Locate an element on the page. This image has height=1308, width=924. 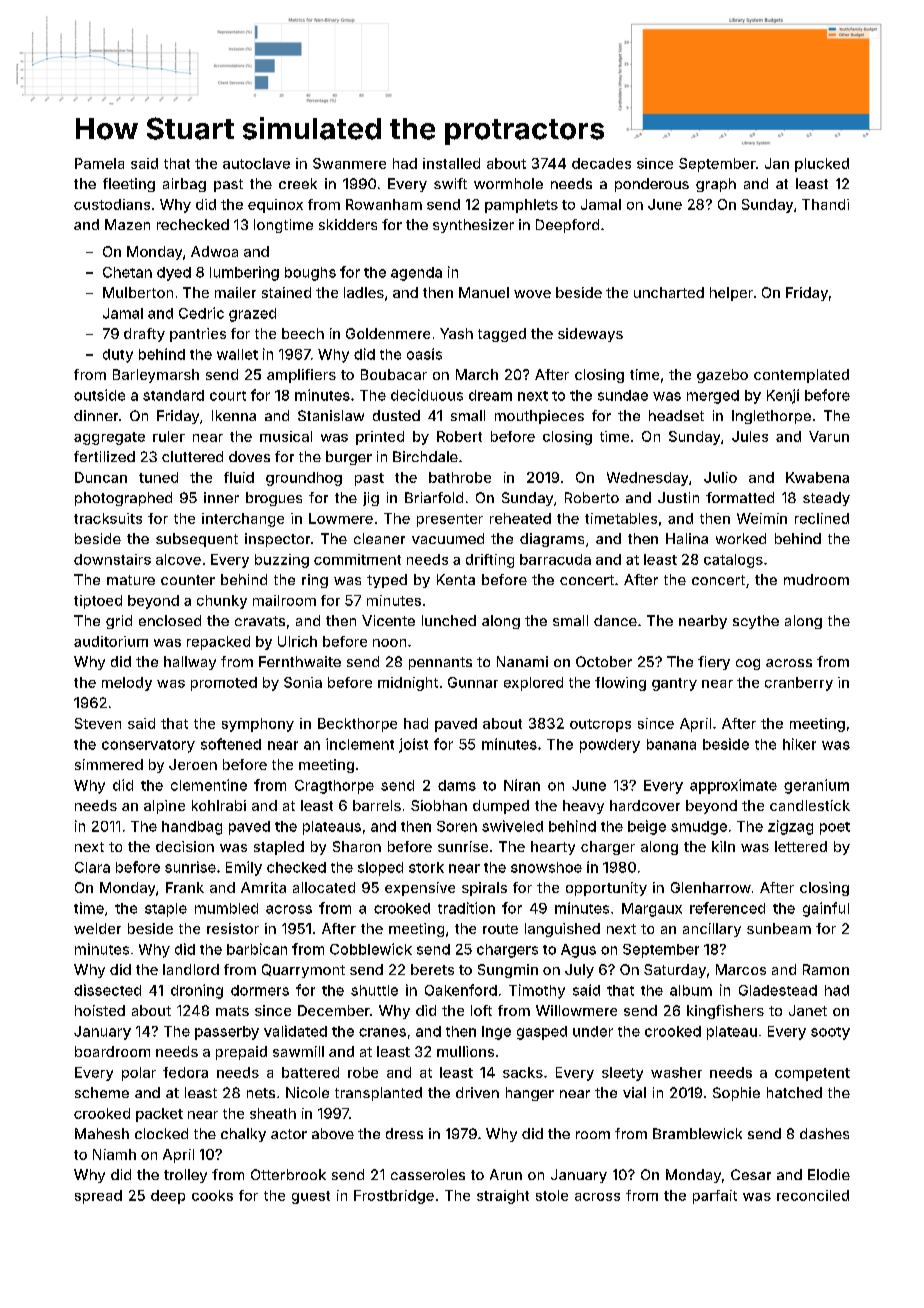
outcrops is located at coordinates (600, 725).
